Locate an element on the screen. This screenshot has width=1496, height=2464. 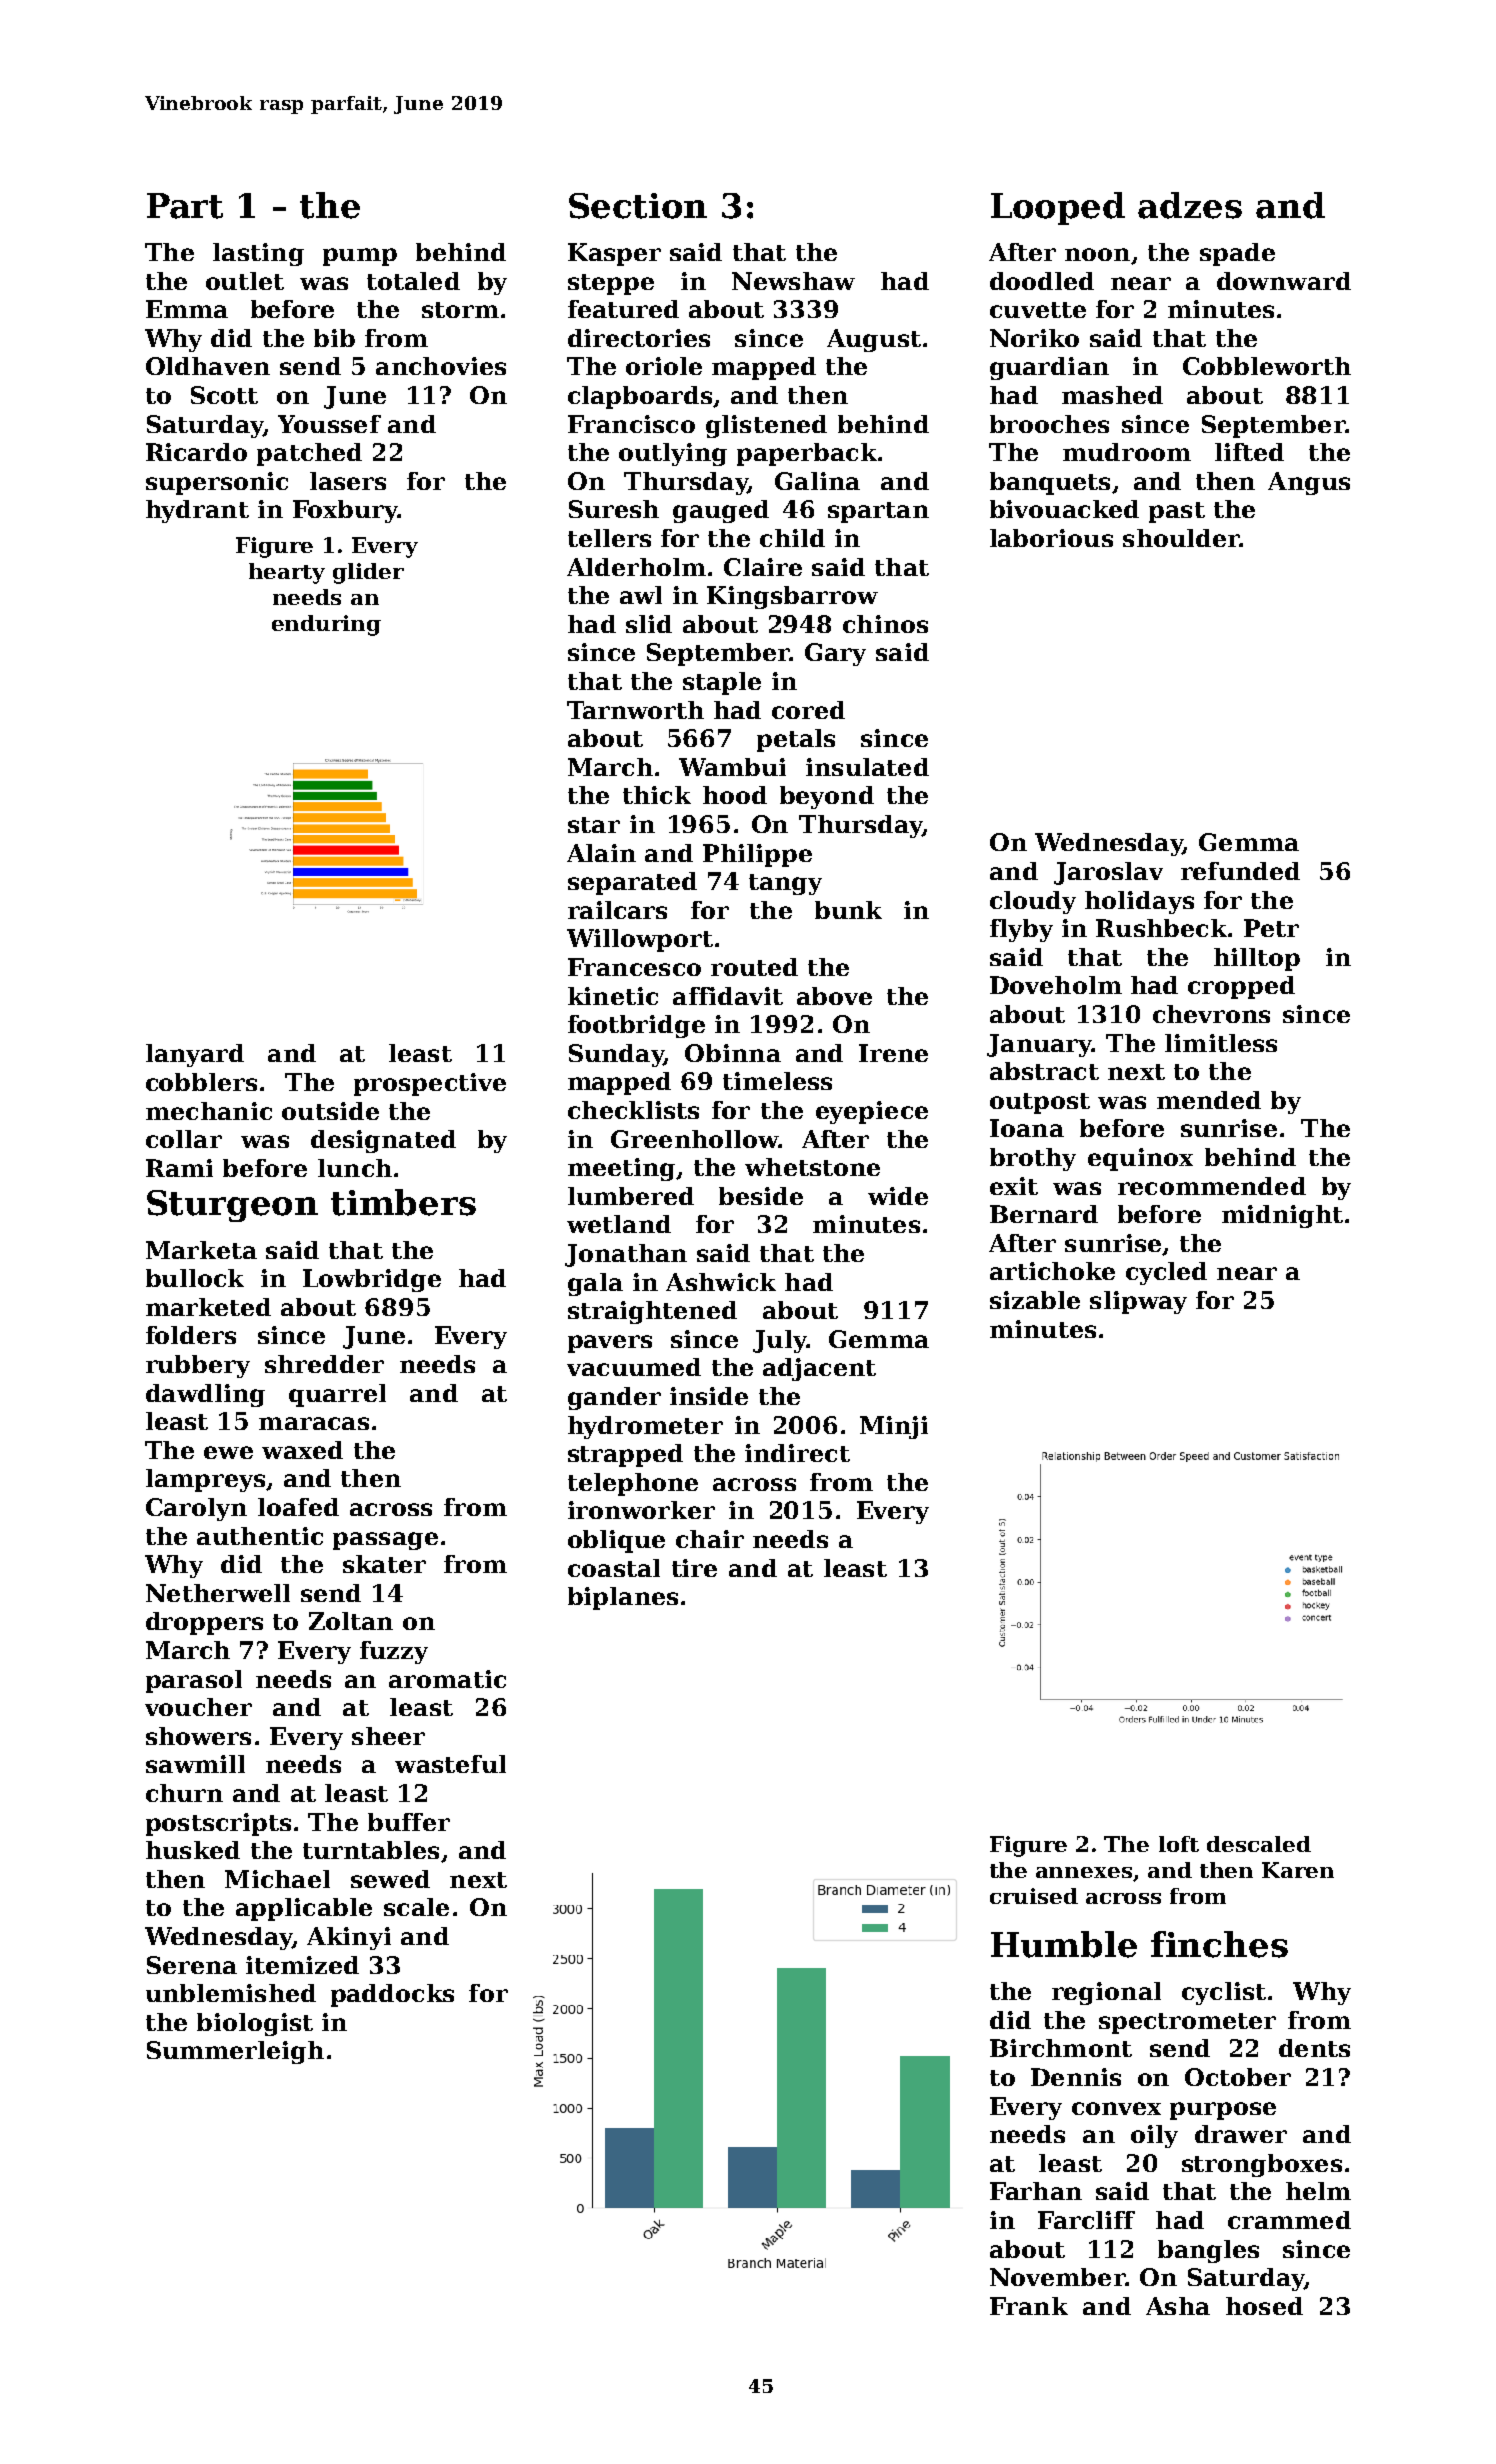
regional is located at coordinates (1106, 1993).
